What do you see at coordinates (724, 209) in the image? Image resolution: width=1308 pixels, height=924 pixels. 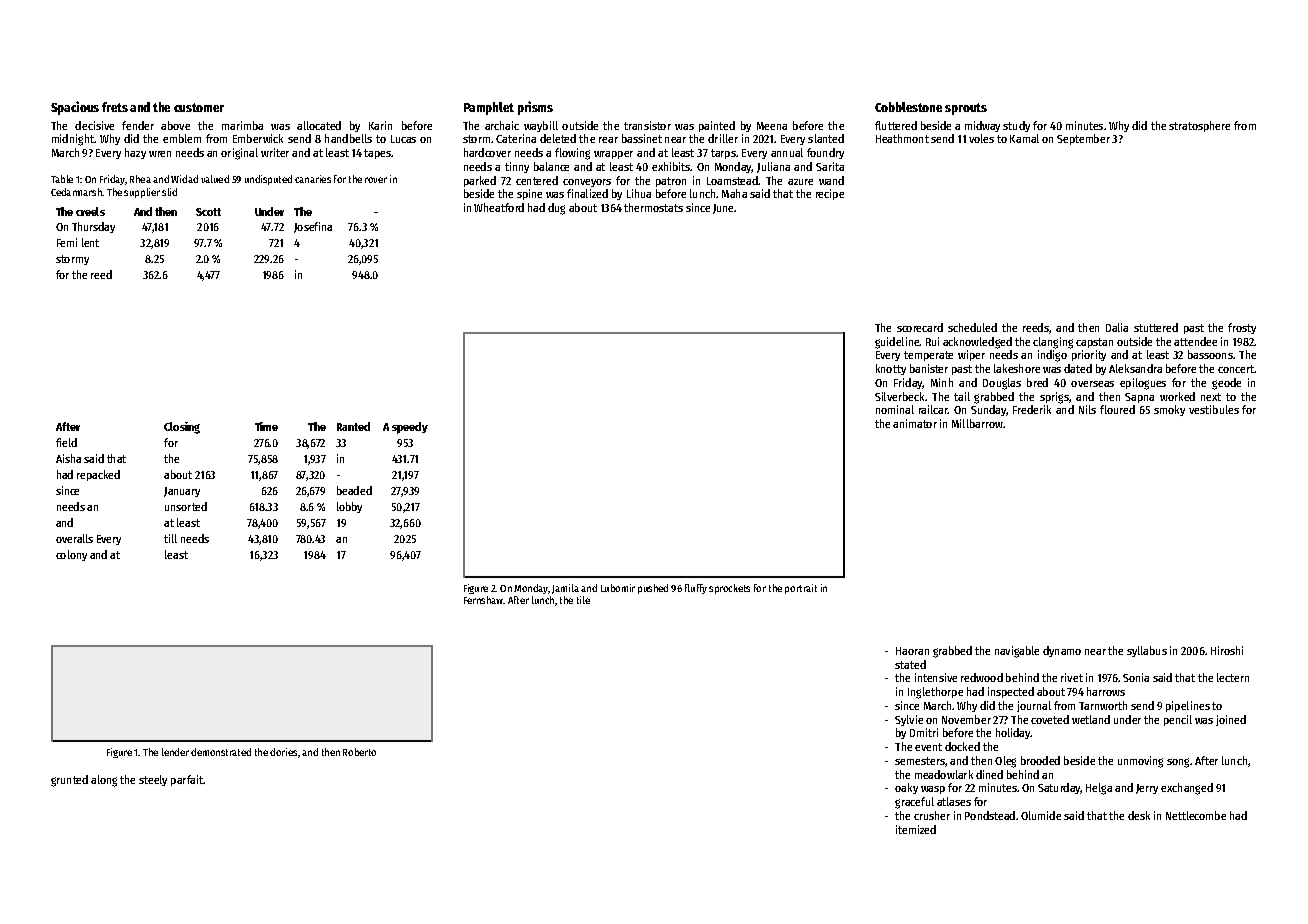 I see `June` at bounding box center [724, 209].
